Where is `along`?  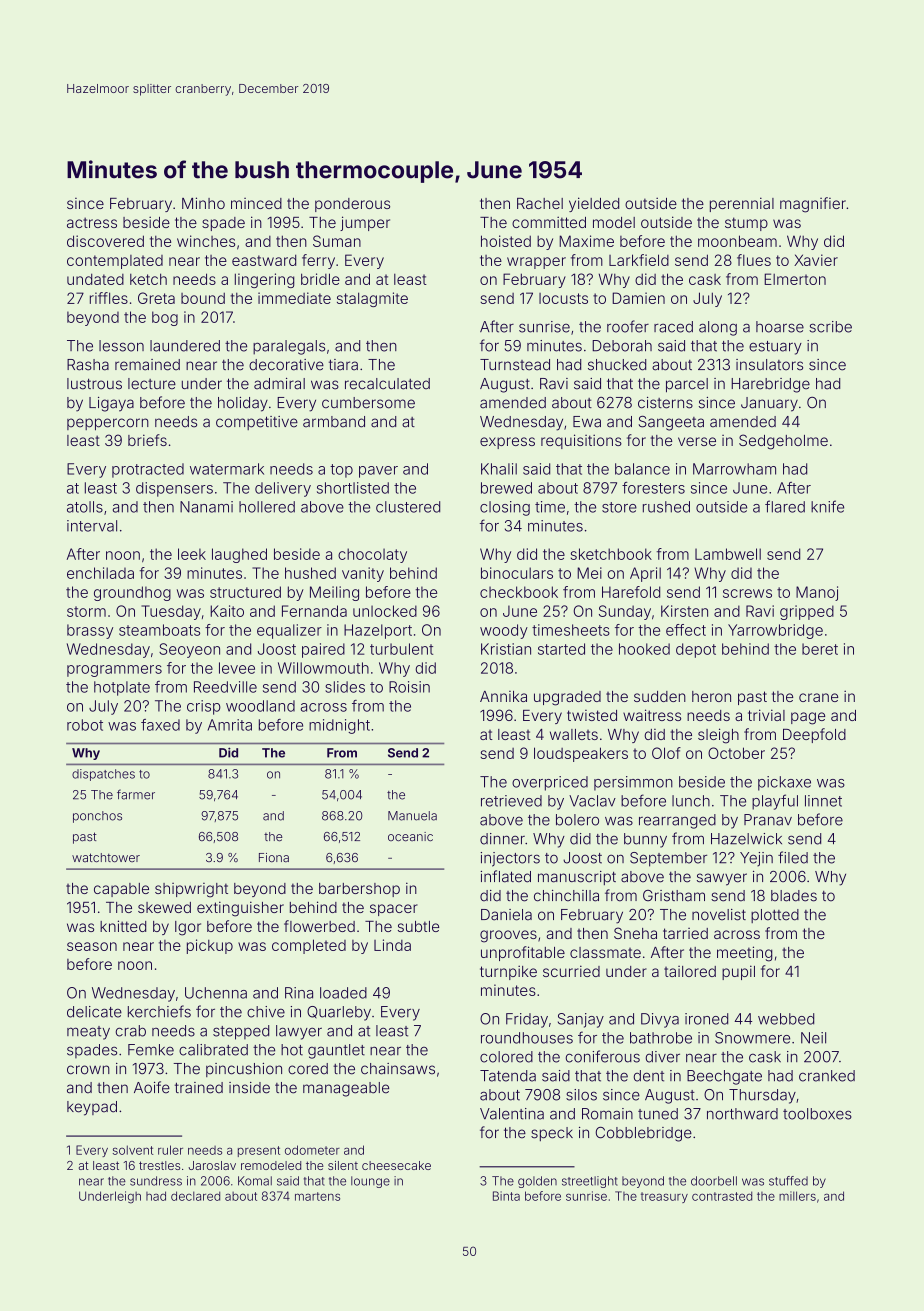 along is located at coordinates (718, 328).
